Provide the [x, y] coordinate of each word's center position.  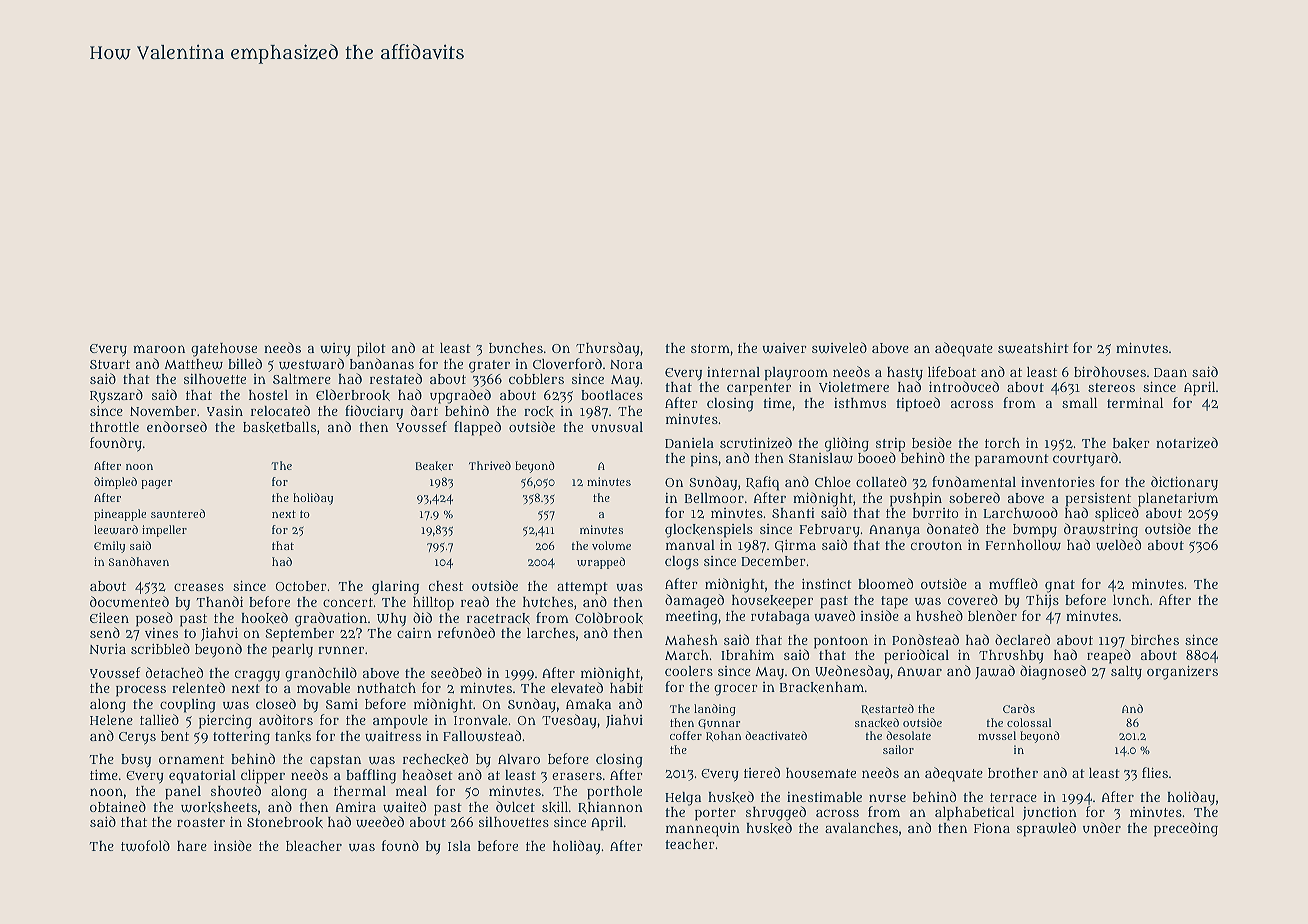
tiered [762, 772]
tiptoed [918, 404]
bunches [516, 348]
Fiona [992, 828]
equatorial [202, 777]
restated [396, 378]
